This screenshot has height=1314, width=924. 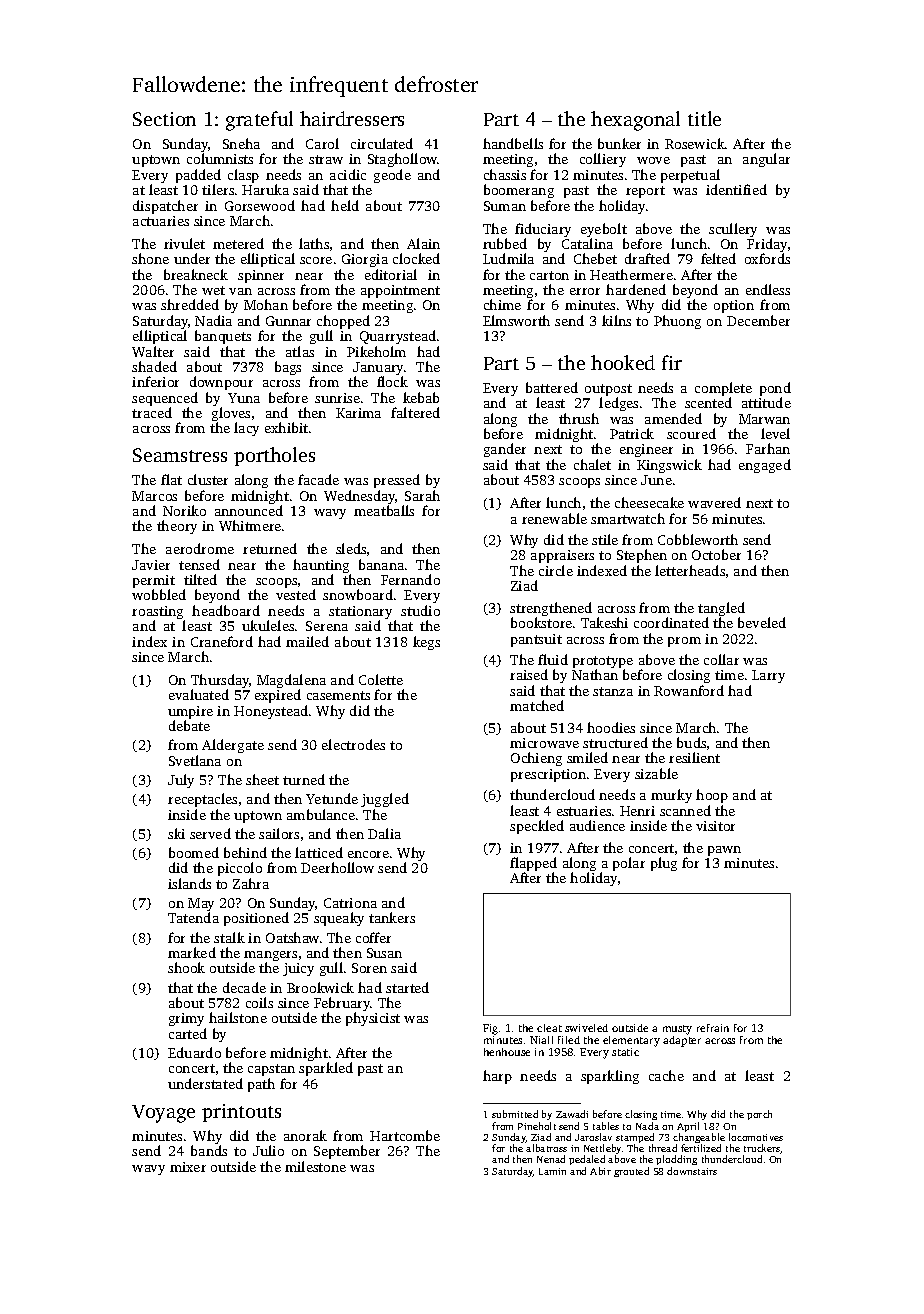 What do you see at coordinates (552, 1171) in the screenshot?
I see `Lamin` at bounding box center [552, 1171].
